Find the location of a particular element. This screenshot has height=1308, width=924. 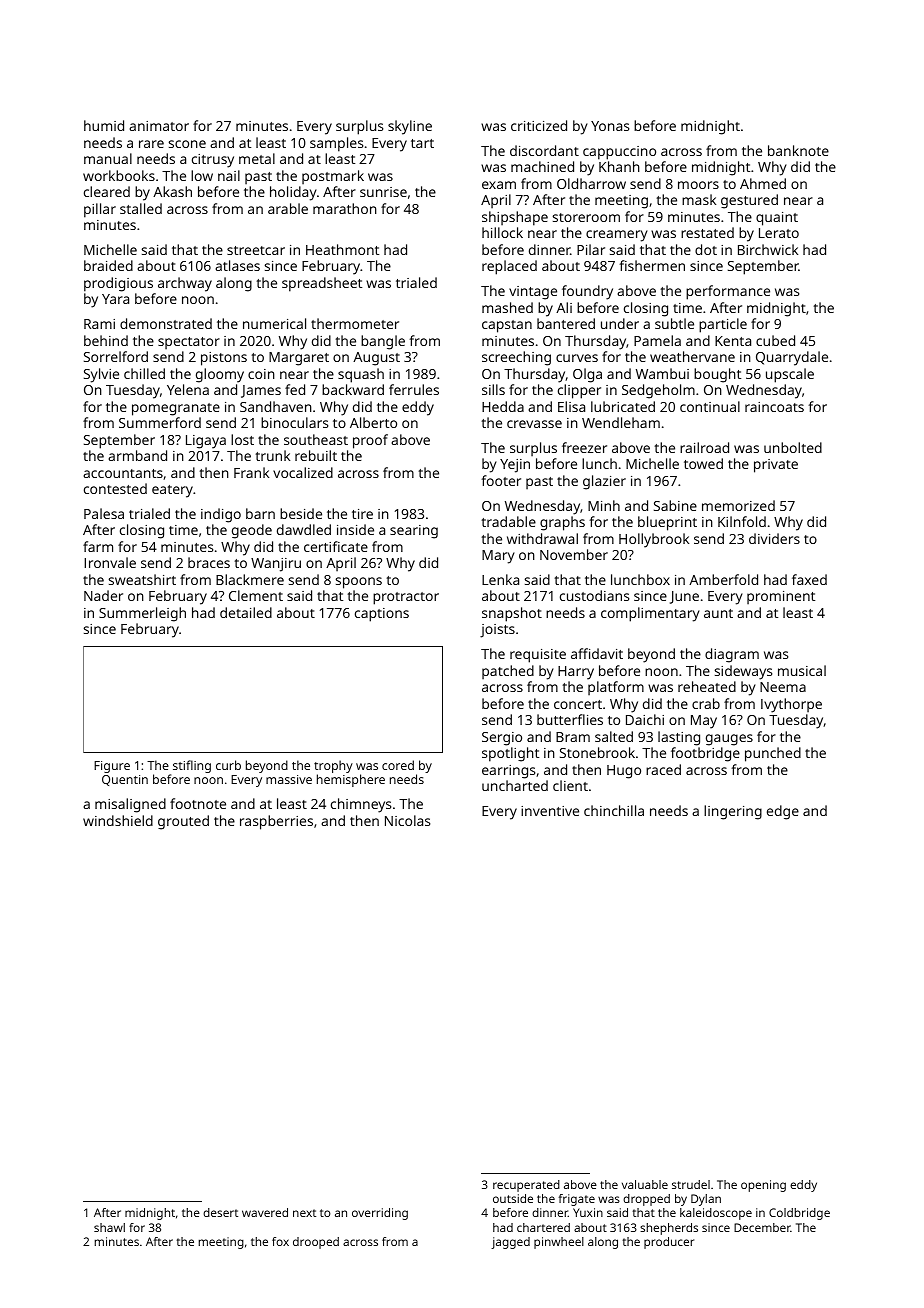

fox is located at coordinates (280, 1241).
